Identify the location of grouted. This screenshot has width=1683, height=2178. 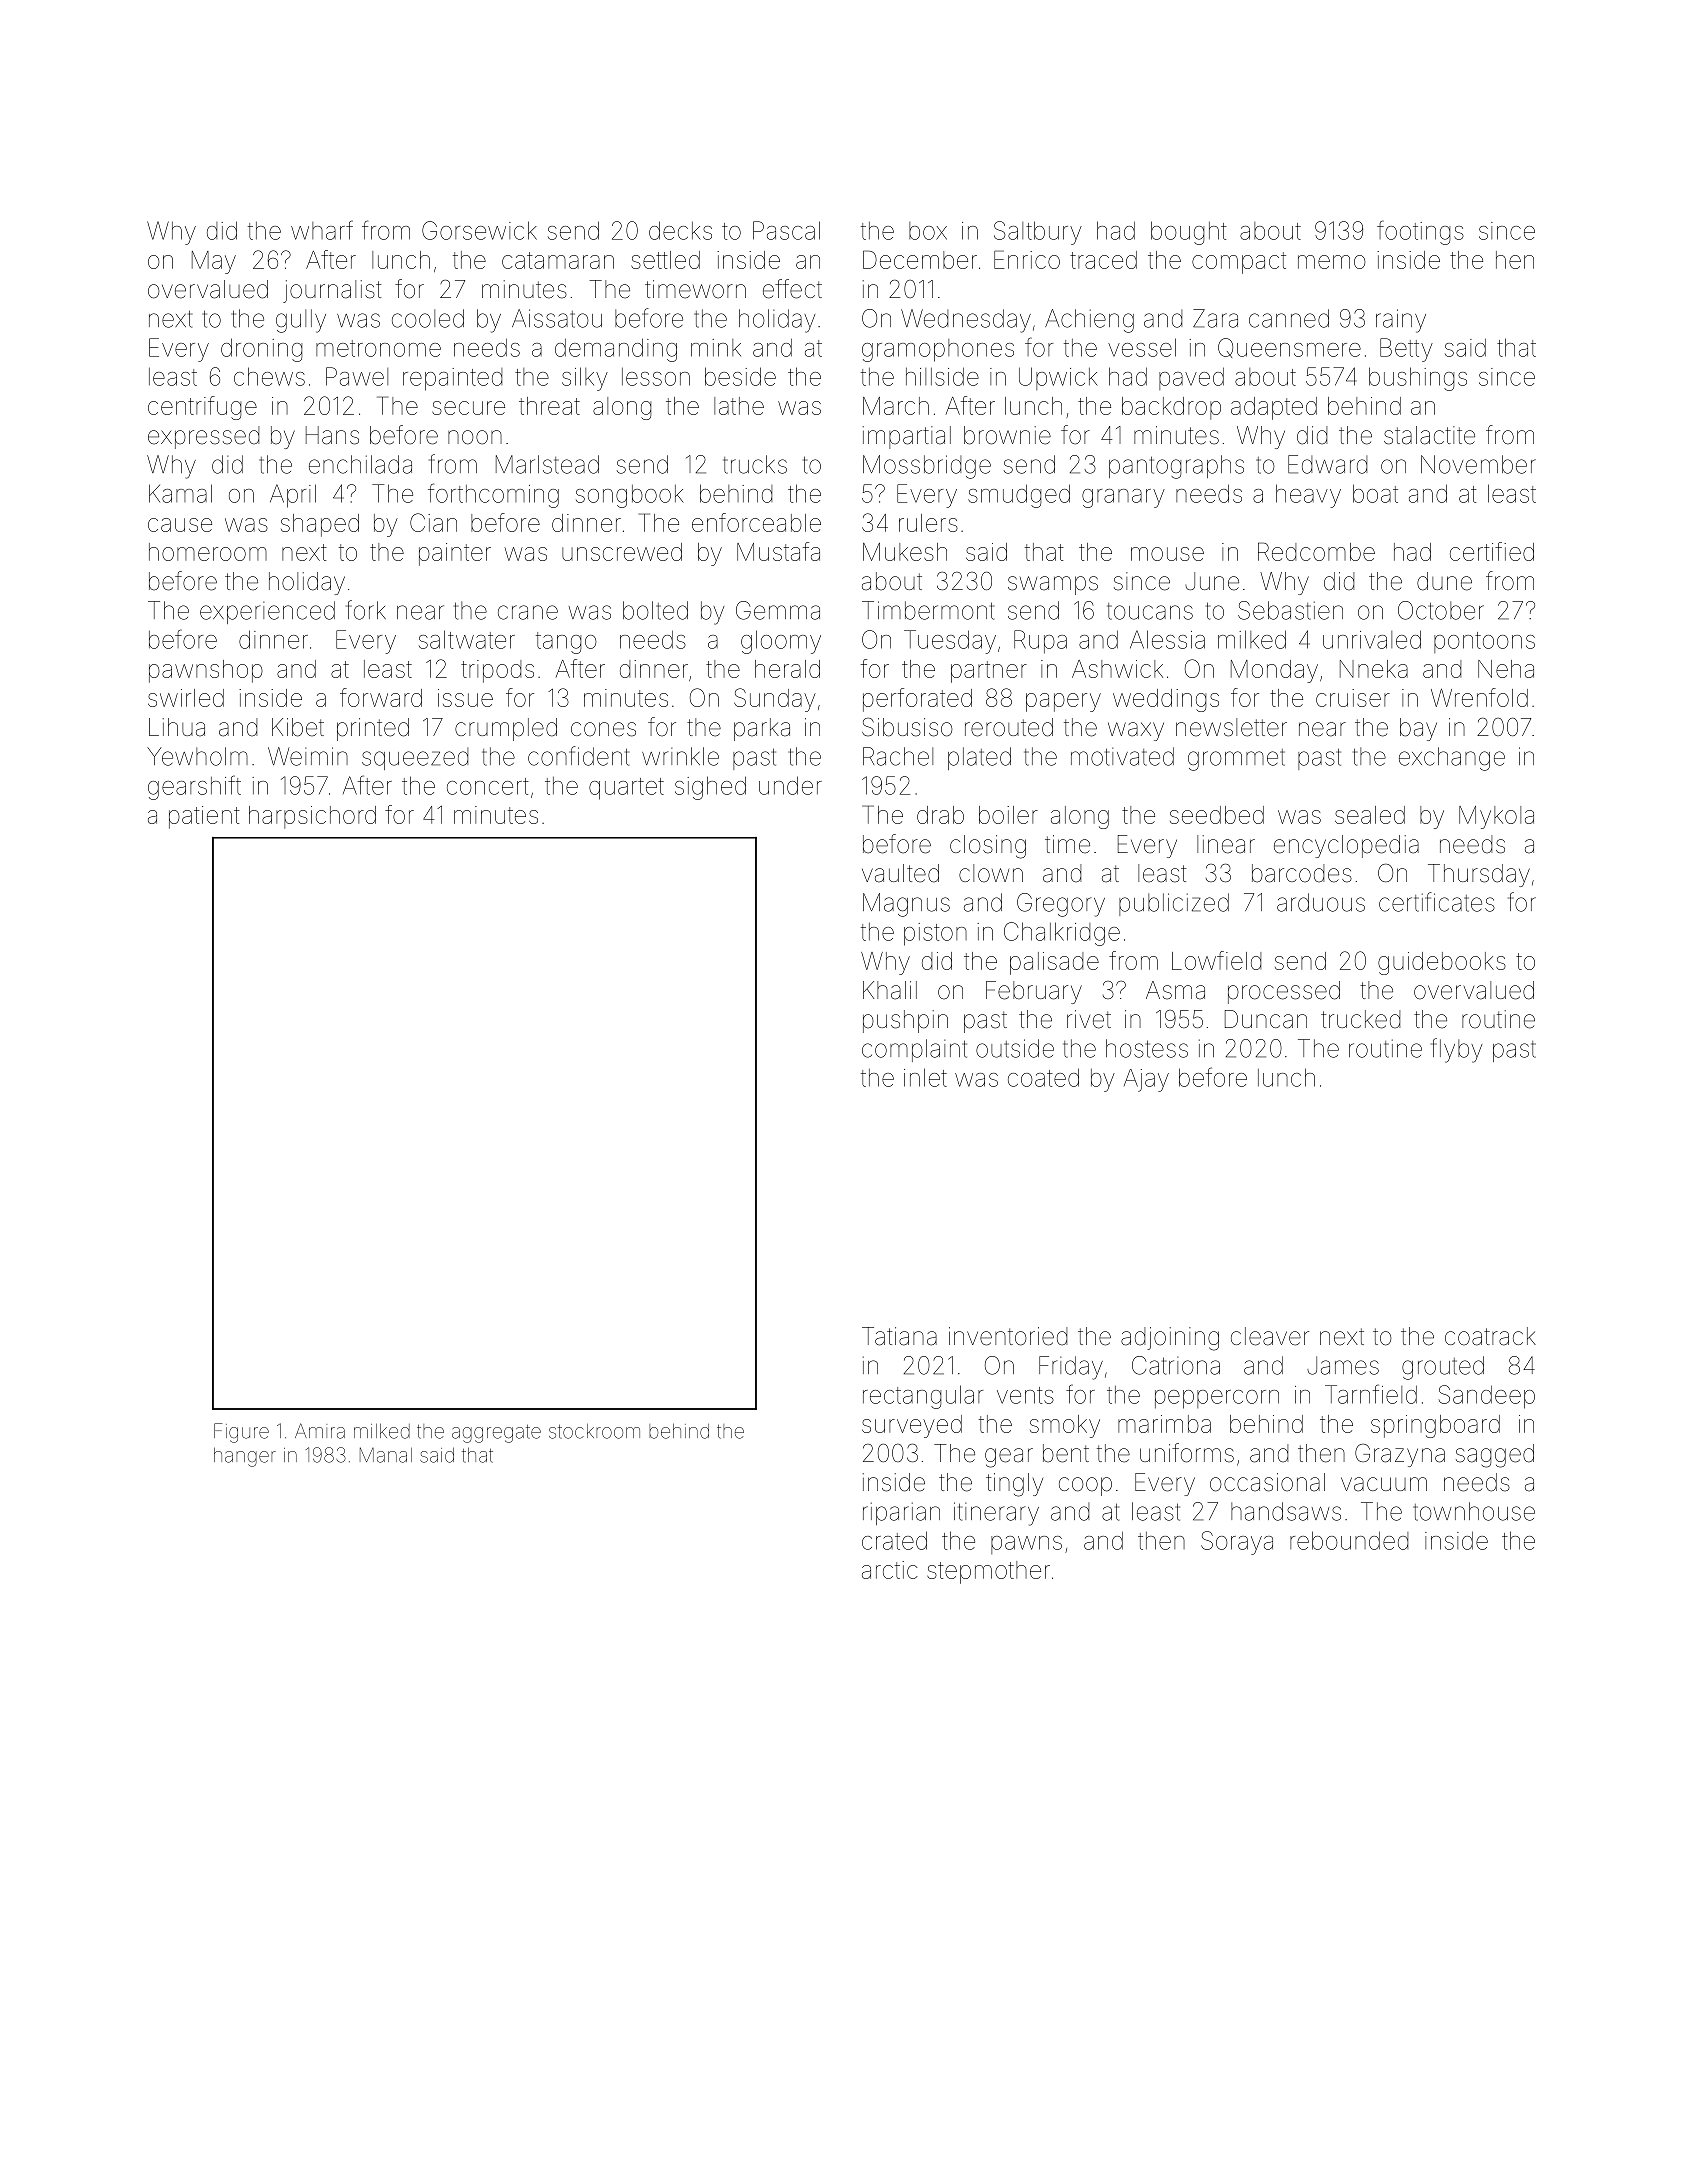
(1443, 1368).
